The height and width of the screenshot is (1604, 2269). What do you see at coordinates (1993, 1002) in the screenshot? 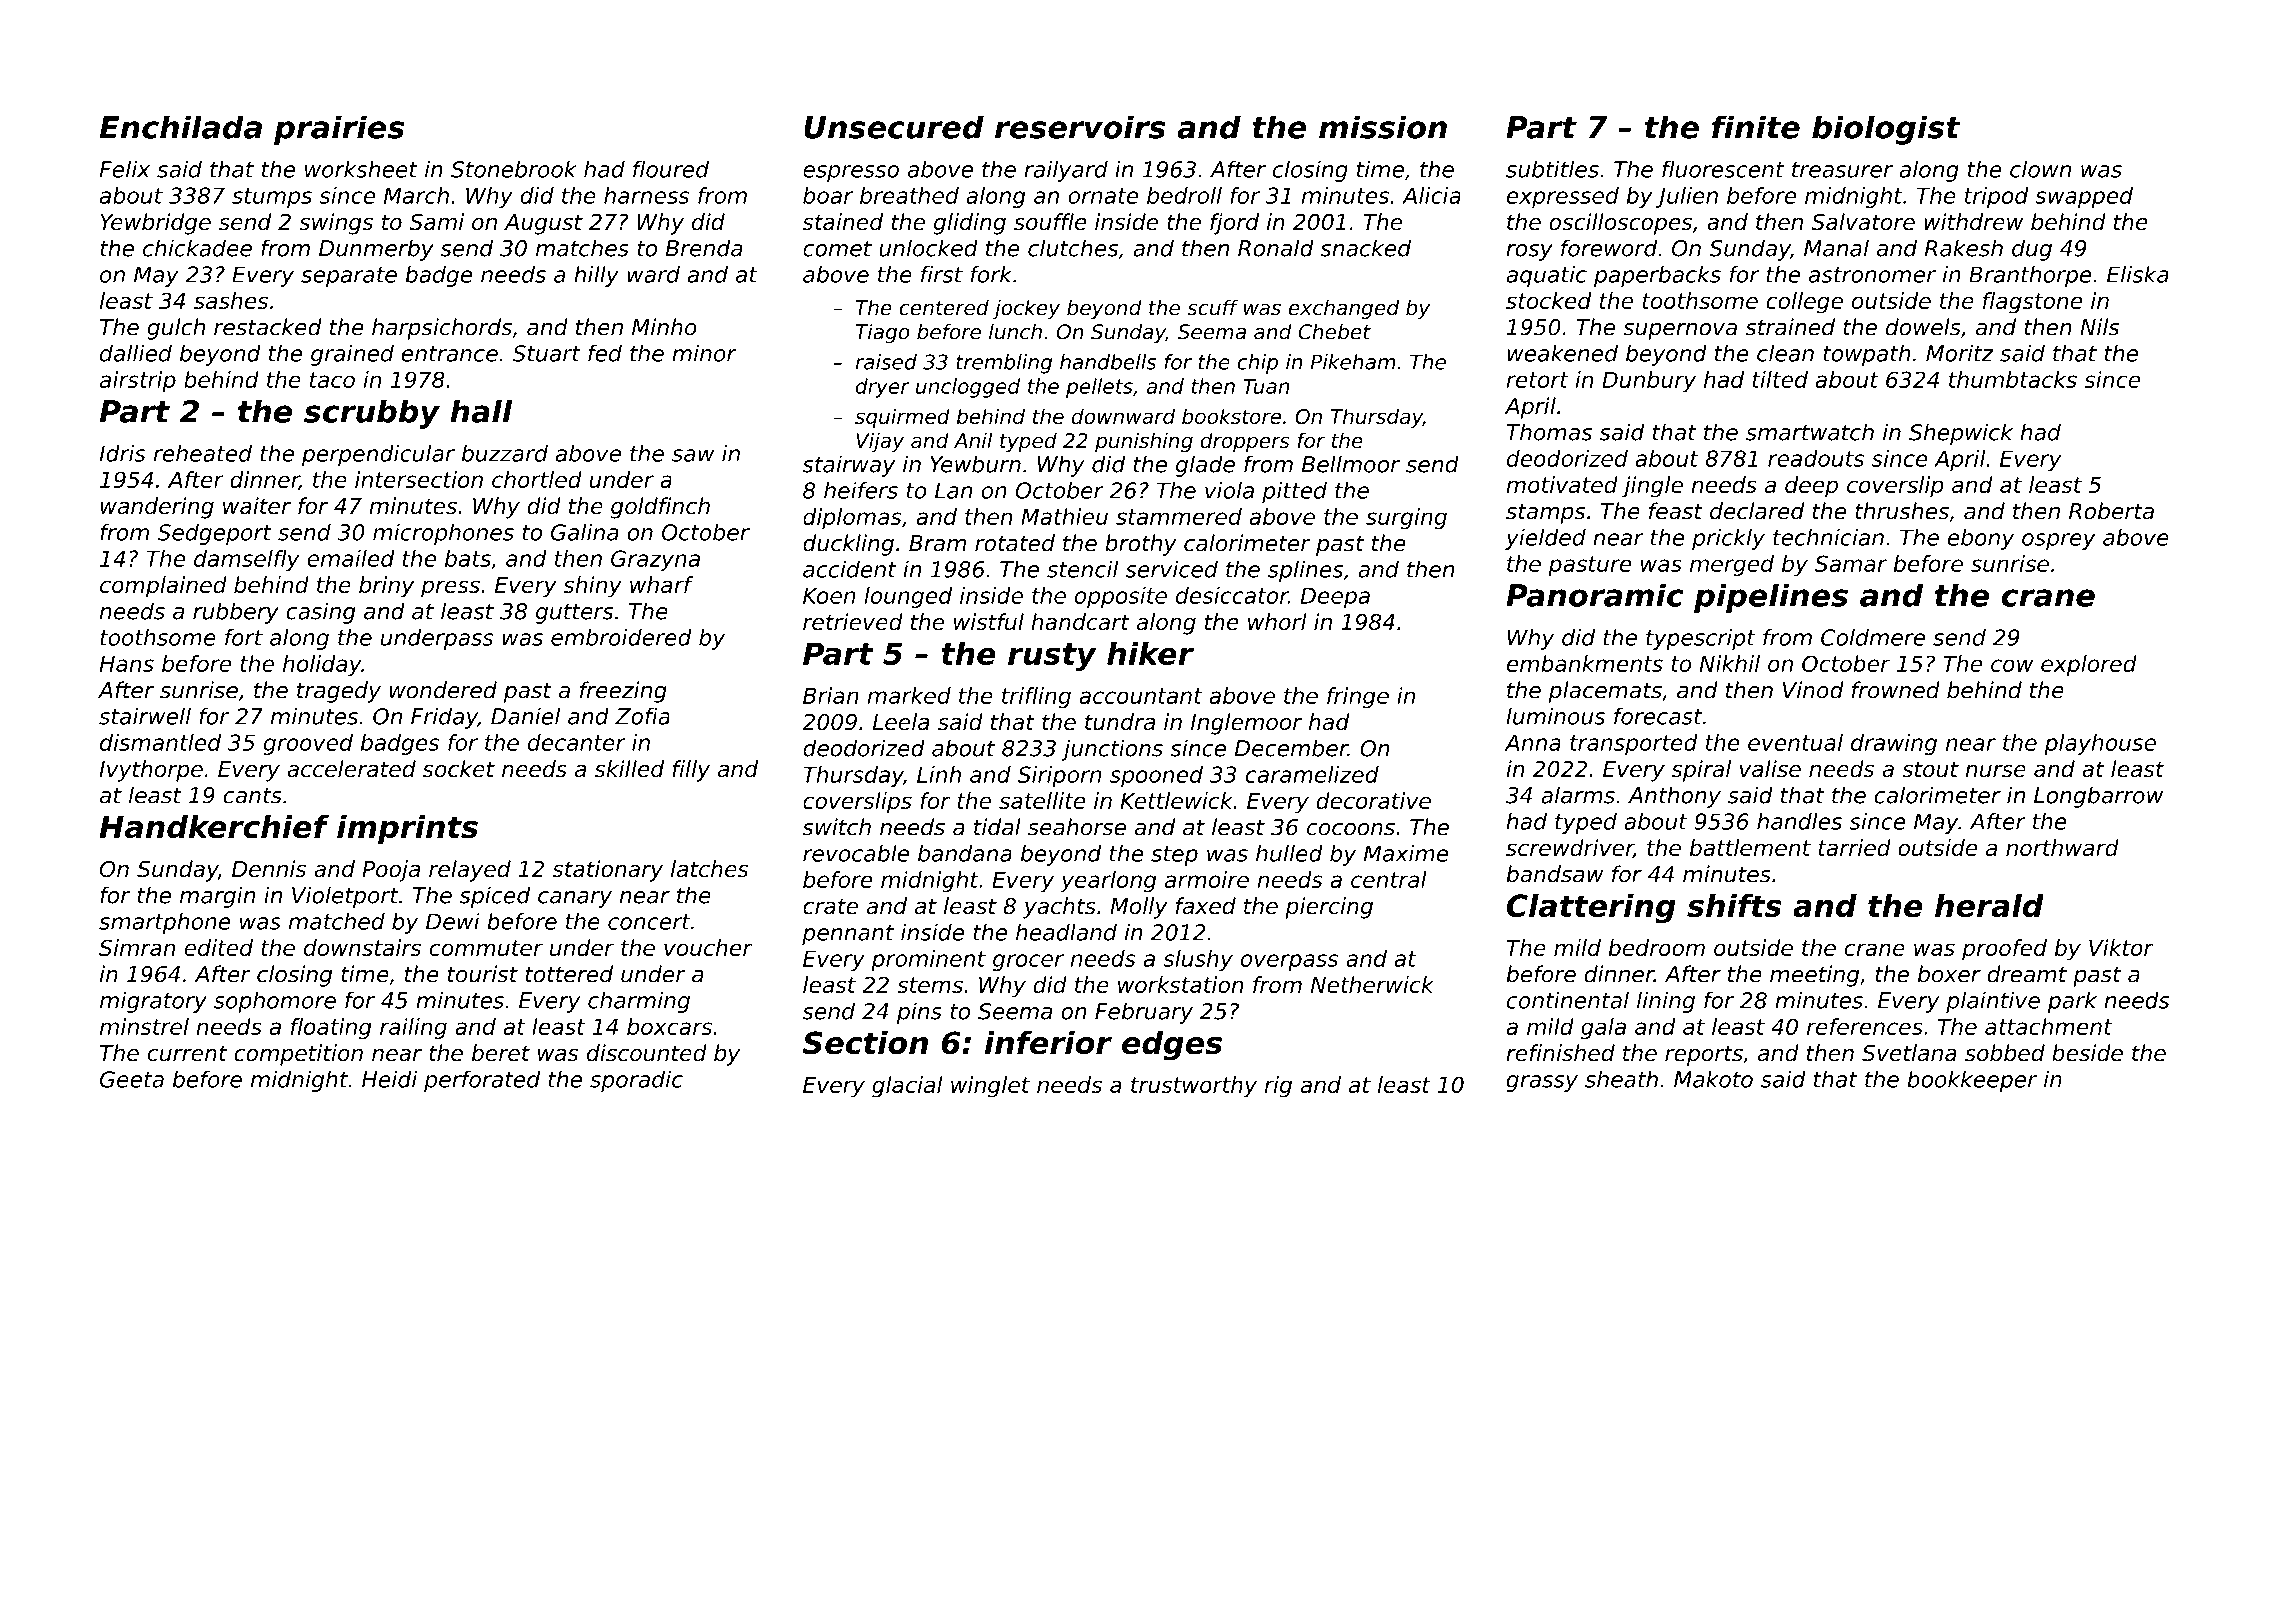
I see `plaintive` at bounding box center [1993, 1002].
